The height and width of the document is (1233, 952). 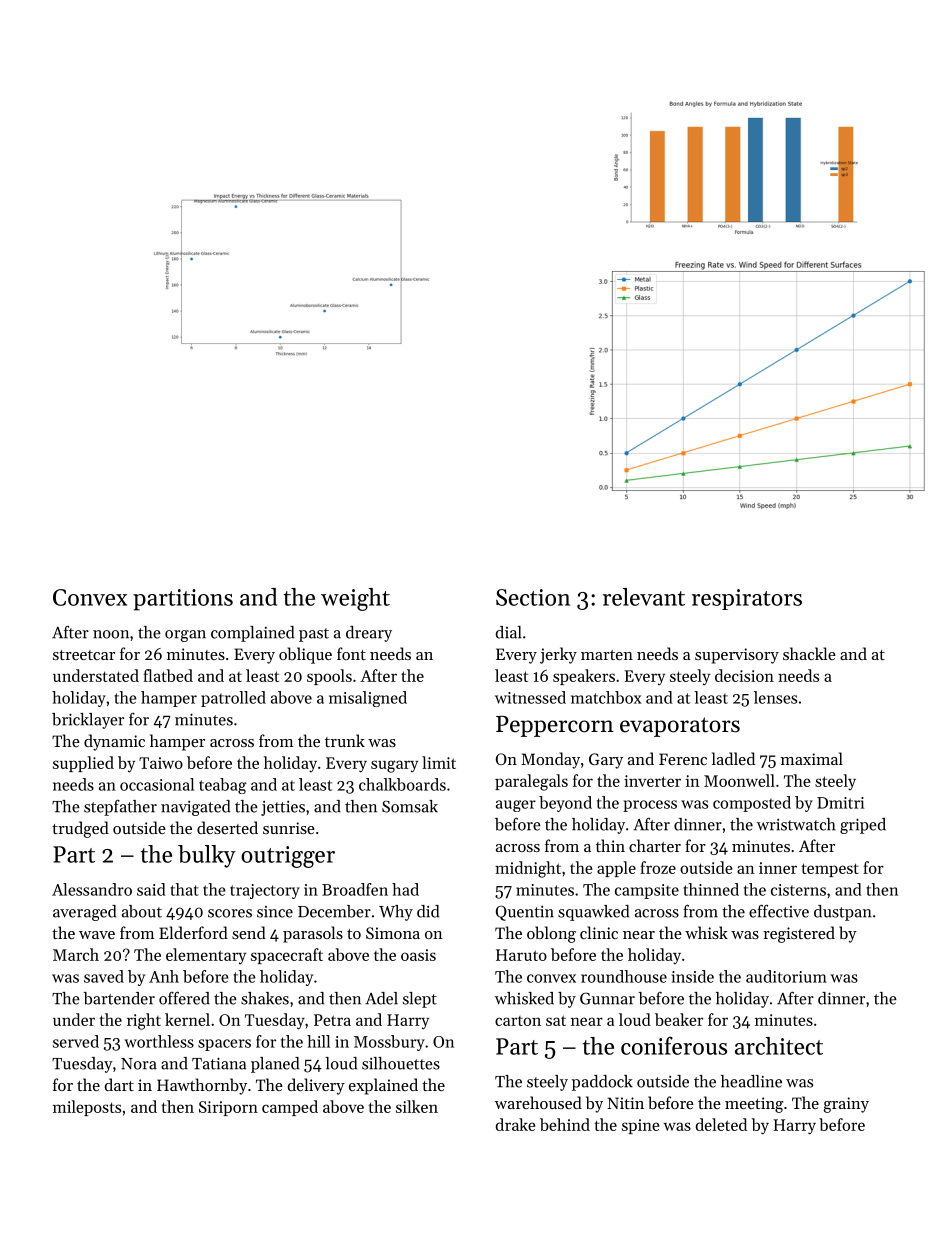 I want to click on trajectory, so click(x=265, y=891).
